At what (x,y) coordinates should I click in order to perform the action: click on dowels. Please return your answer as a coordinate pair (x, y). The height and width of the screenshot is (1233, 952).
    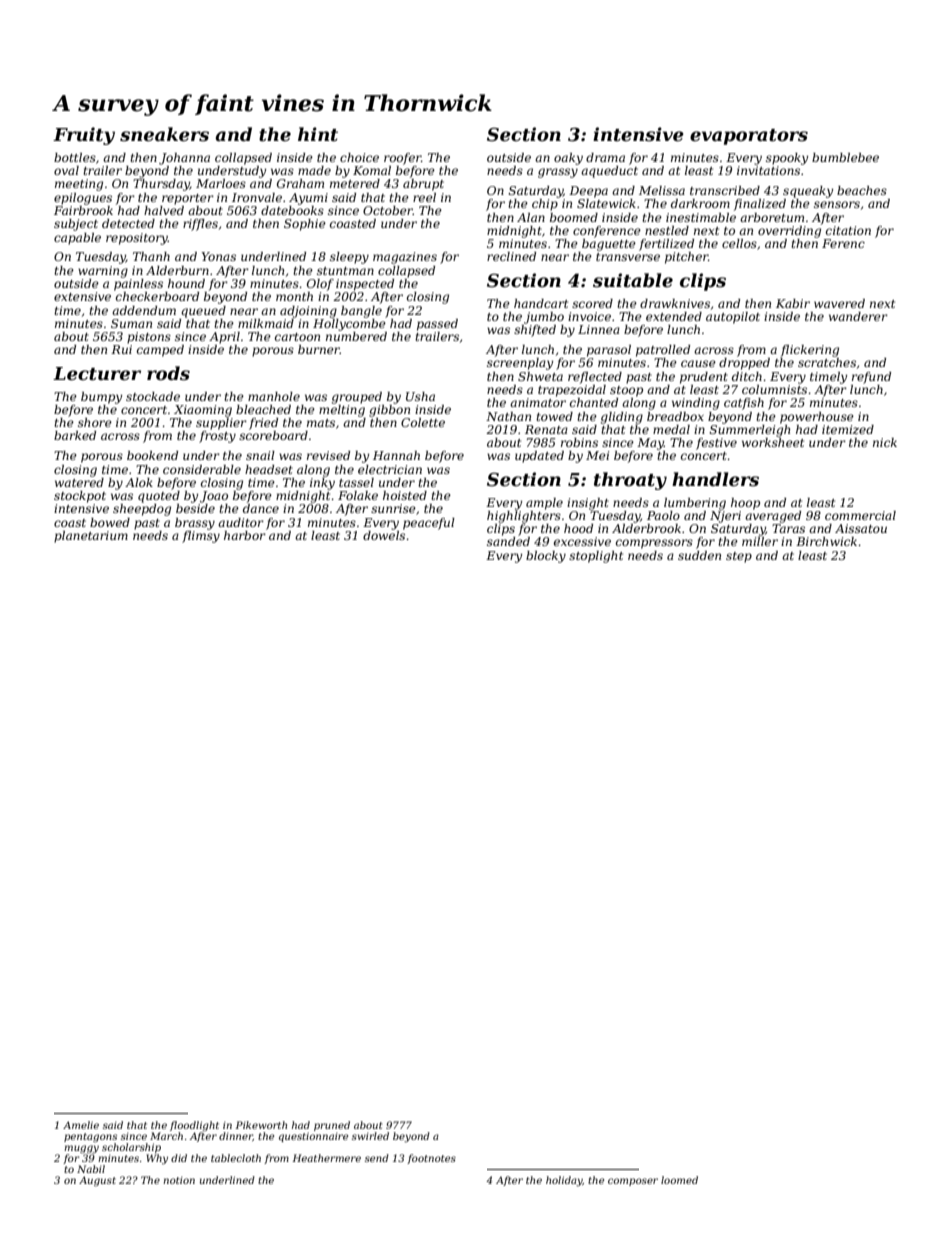
    Looking at the image, I should click on (384, 535).
